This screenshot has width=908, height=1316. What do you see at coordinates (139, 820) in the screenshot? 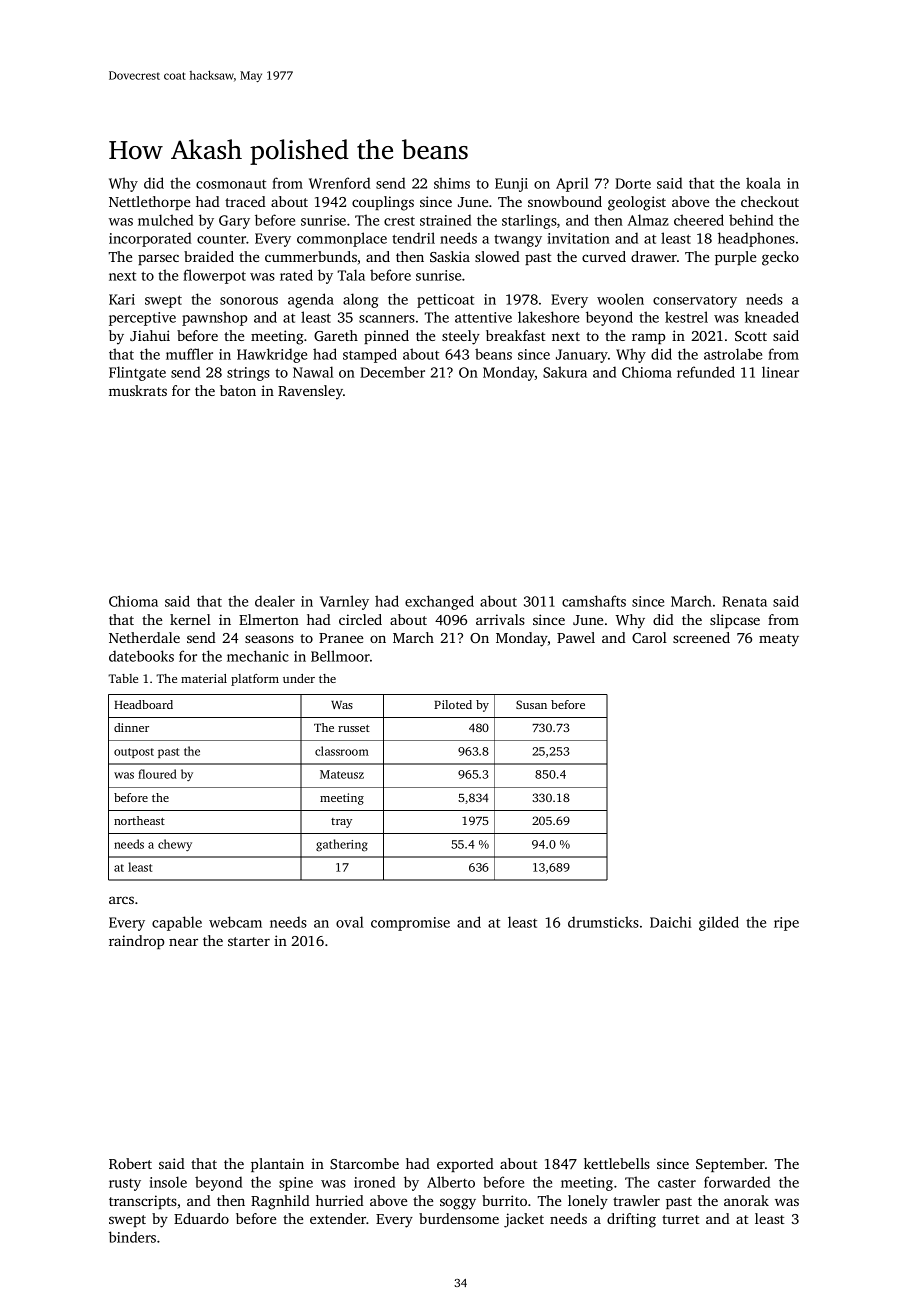
I see `northeast` at bounding box center [139, 820].
